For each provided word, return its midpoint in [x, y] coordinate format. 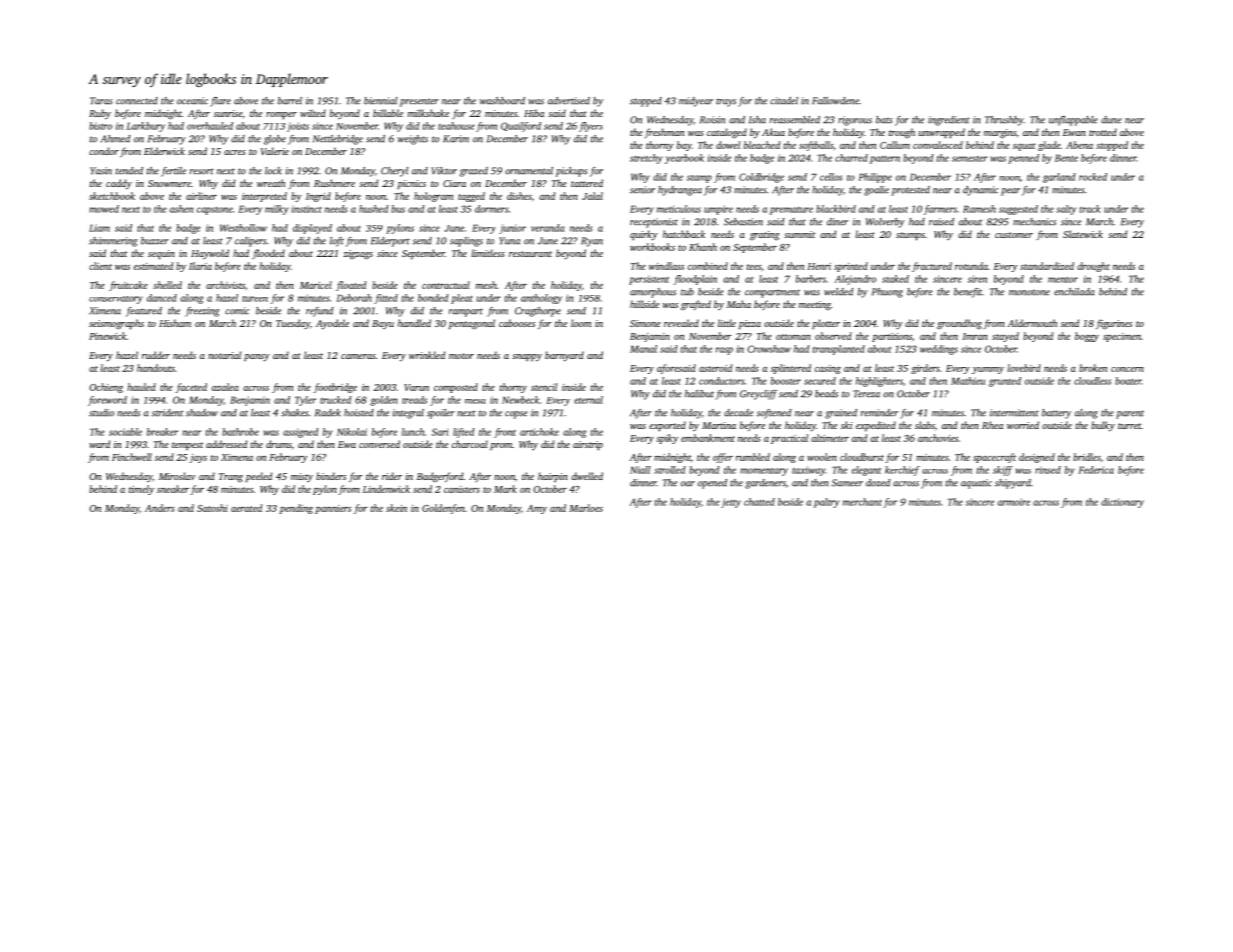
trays [726, 102]
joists [298, 127]
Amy [537, 509]
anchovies [938, 438]
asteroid [715, 368]
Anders [160, 508]
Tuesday [293, 324]
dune [1111, 120]
